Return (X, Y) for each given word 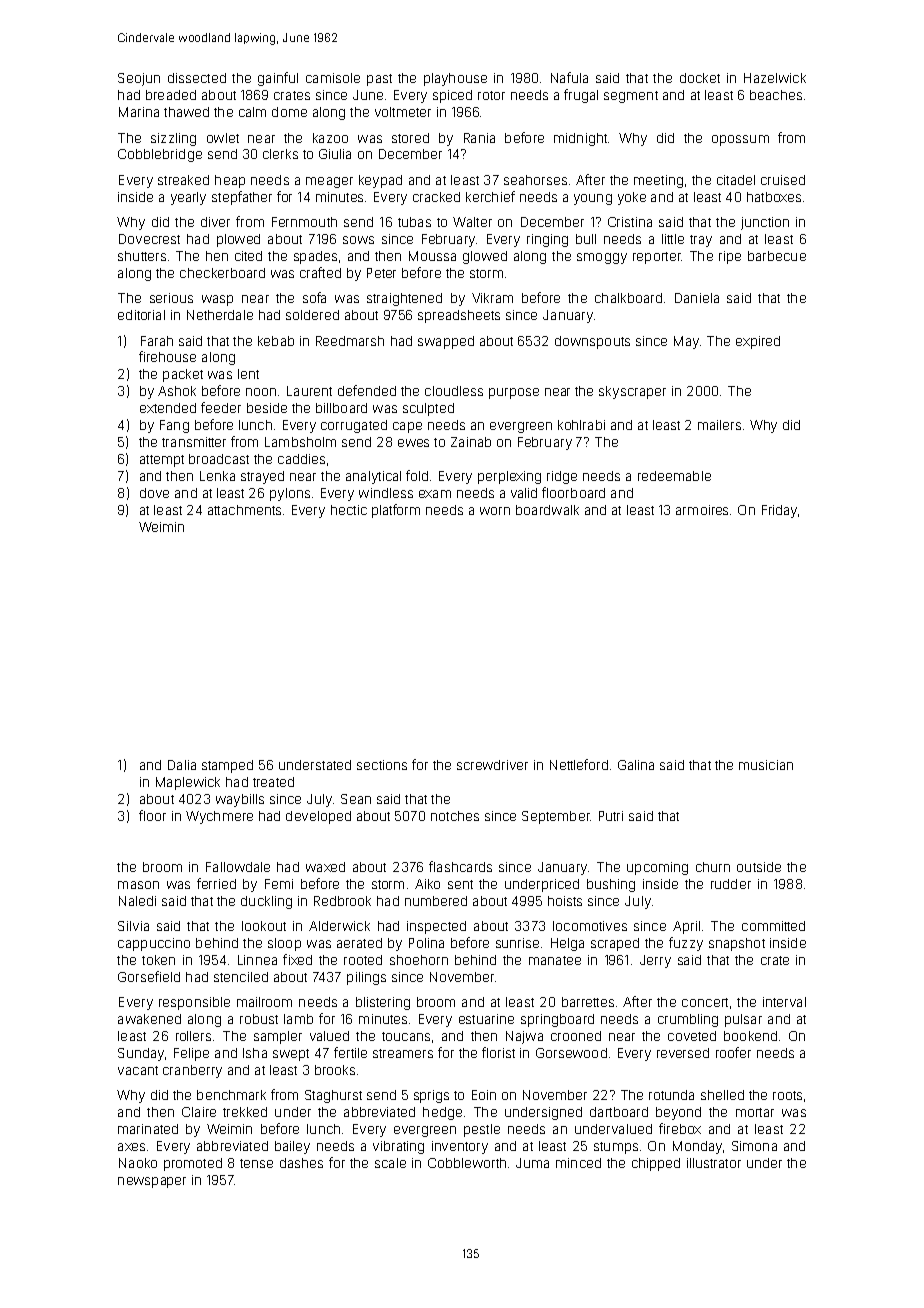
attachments (244, 510)
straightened (404, 299)
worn (495, 511)
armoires (702, 510)
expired (758, 342)
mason (138, 885)
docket (700, 78)
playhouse (455, 79)
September (556, 817)
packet (183, 375)
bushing (611, 885)
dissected (197, 78)
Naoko (138, 1163)
